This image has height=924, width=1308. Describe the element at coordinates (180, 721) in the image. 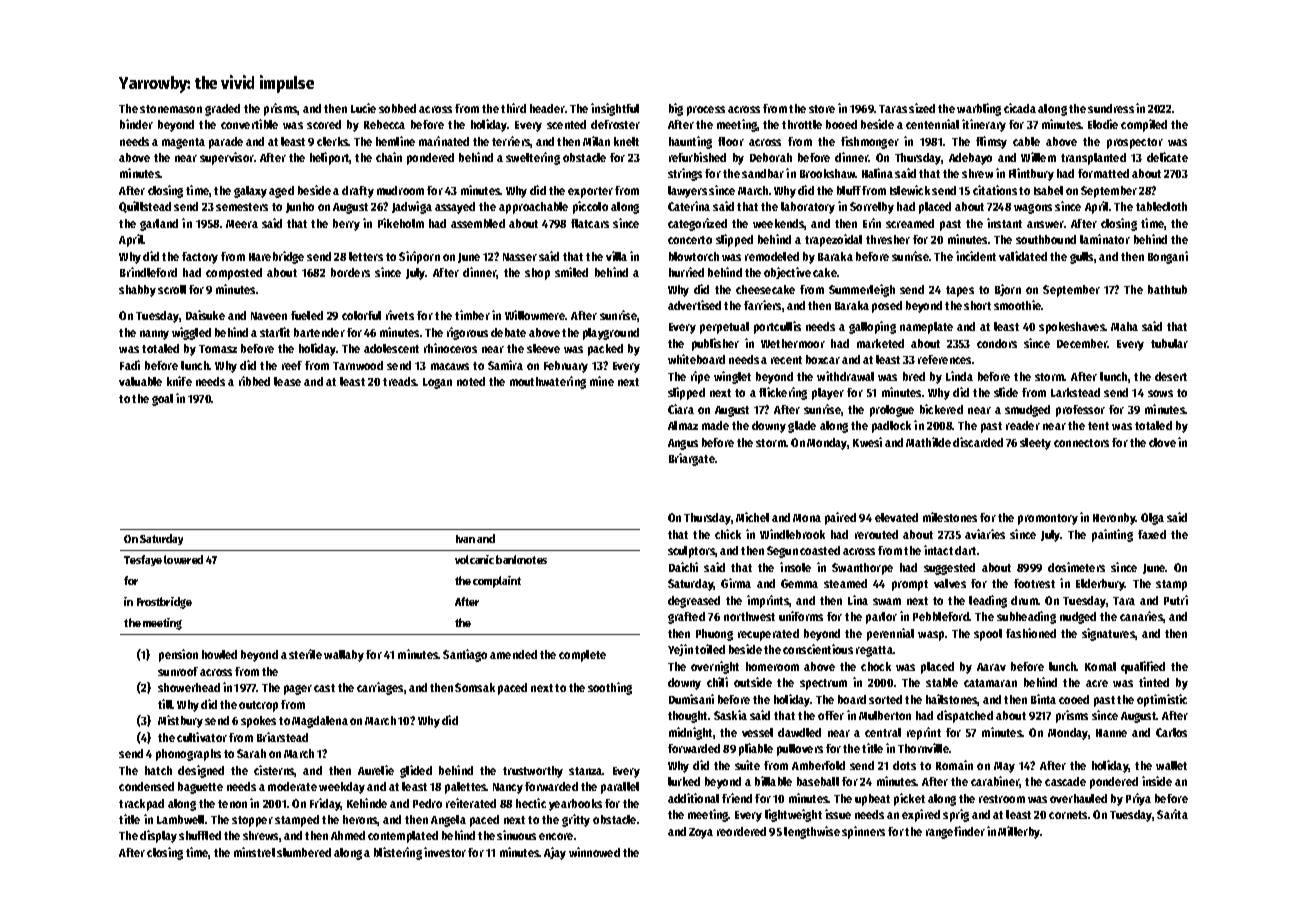

I see `Mistbury` at that location.
